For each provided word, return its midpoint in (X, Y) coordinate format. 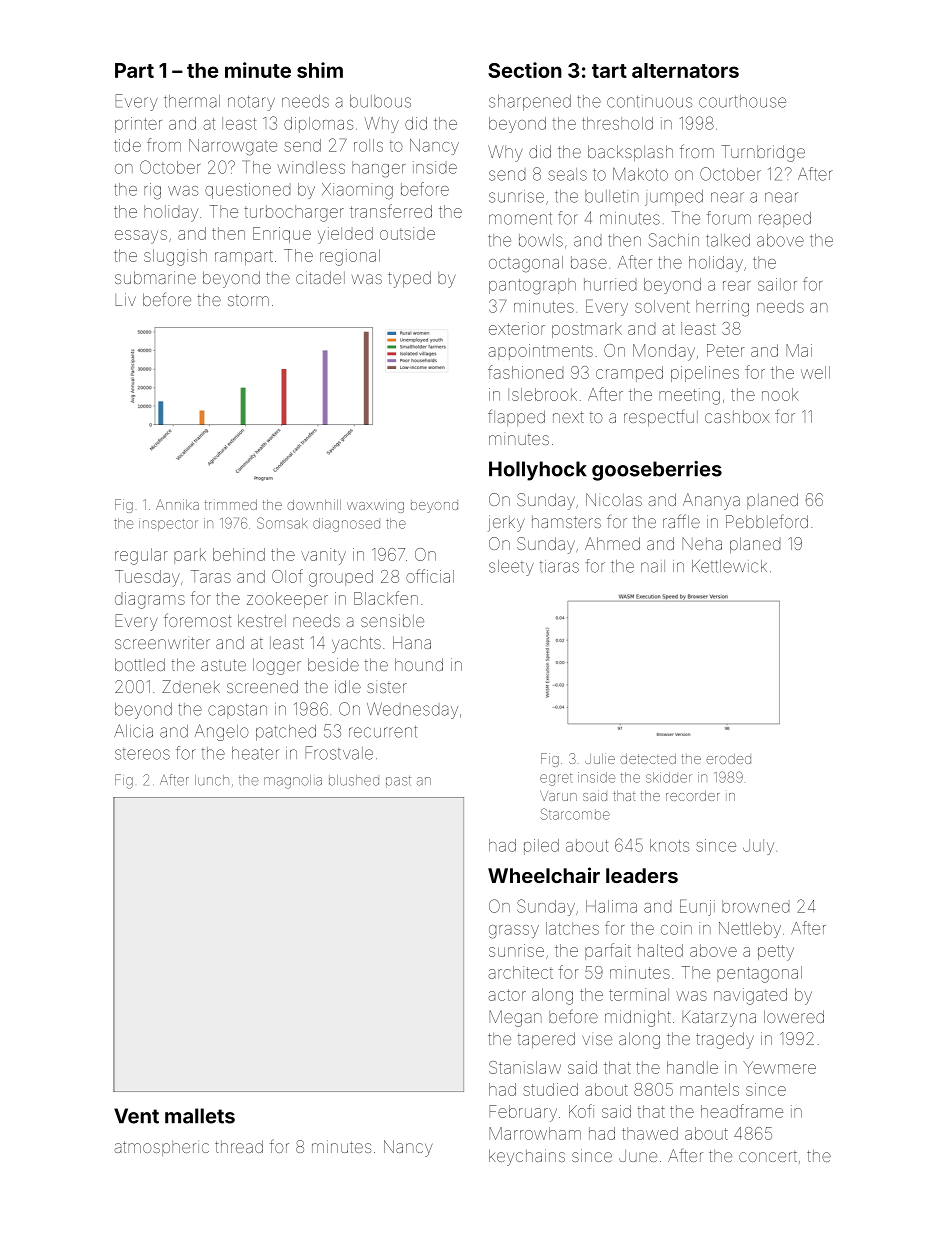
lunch (212, 780)
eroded (728, 759)
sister (387, 687)
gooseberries (657, 471)
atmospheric (161, 1148)
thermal (192, 101)
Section (525, 70)
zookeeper (287, 600)
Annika (177, 504)
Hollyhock (538, 471)
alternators (685, 70)
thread (239, 1146)
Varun (558, 795)
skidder (669, 777)
